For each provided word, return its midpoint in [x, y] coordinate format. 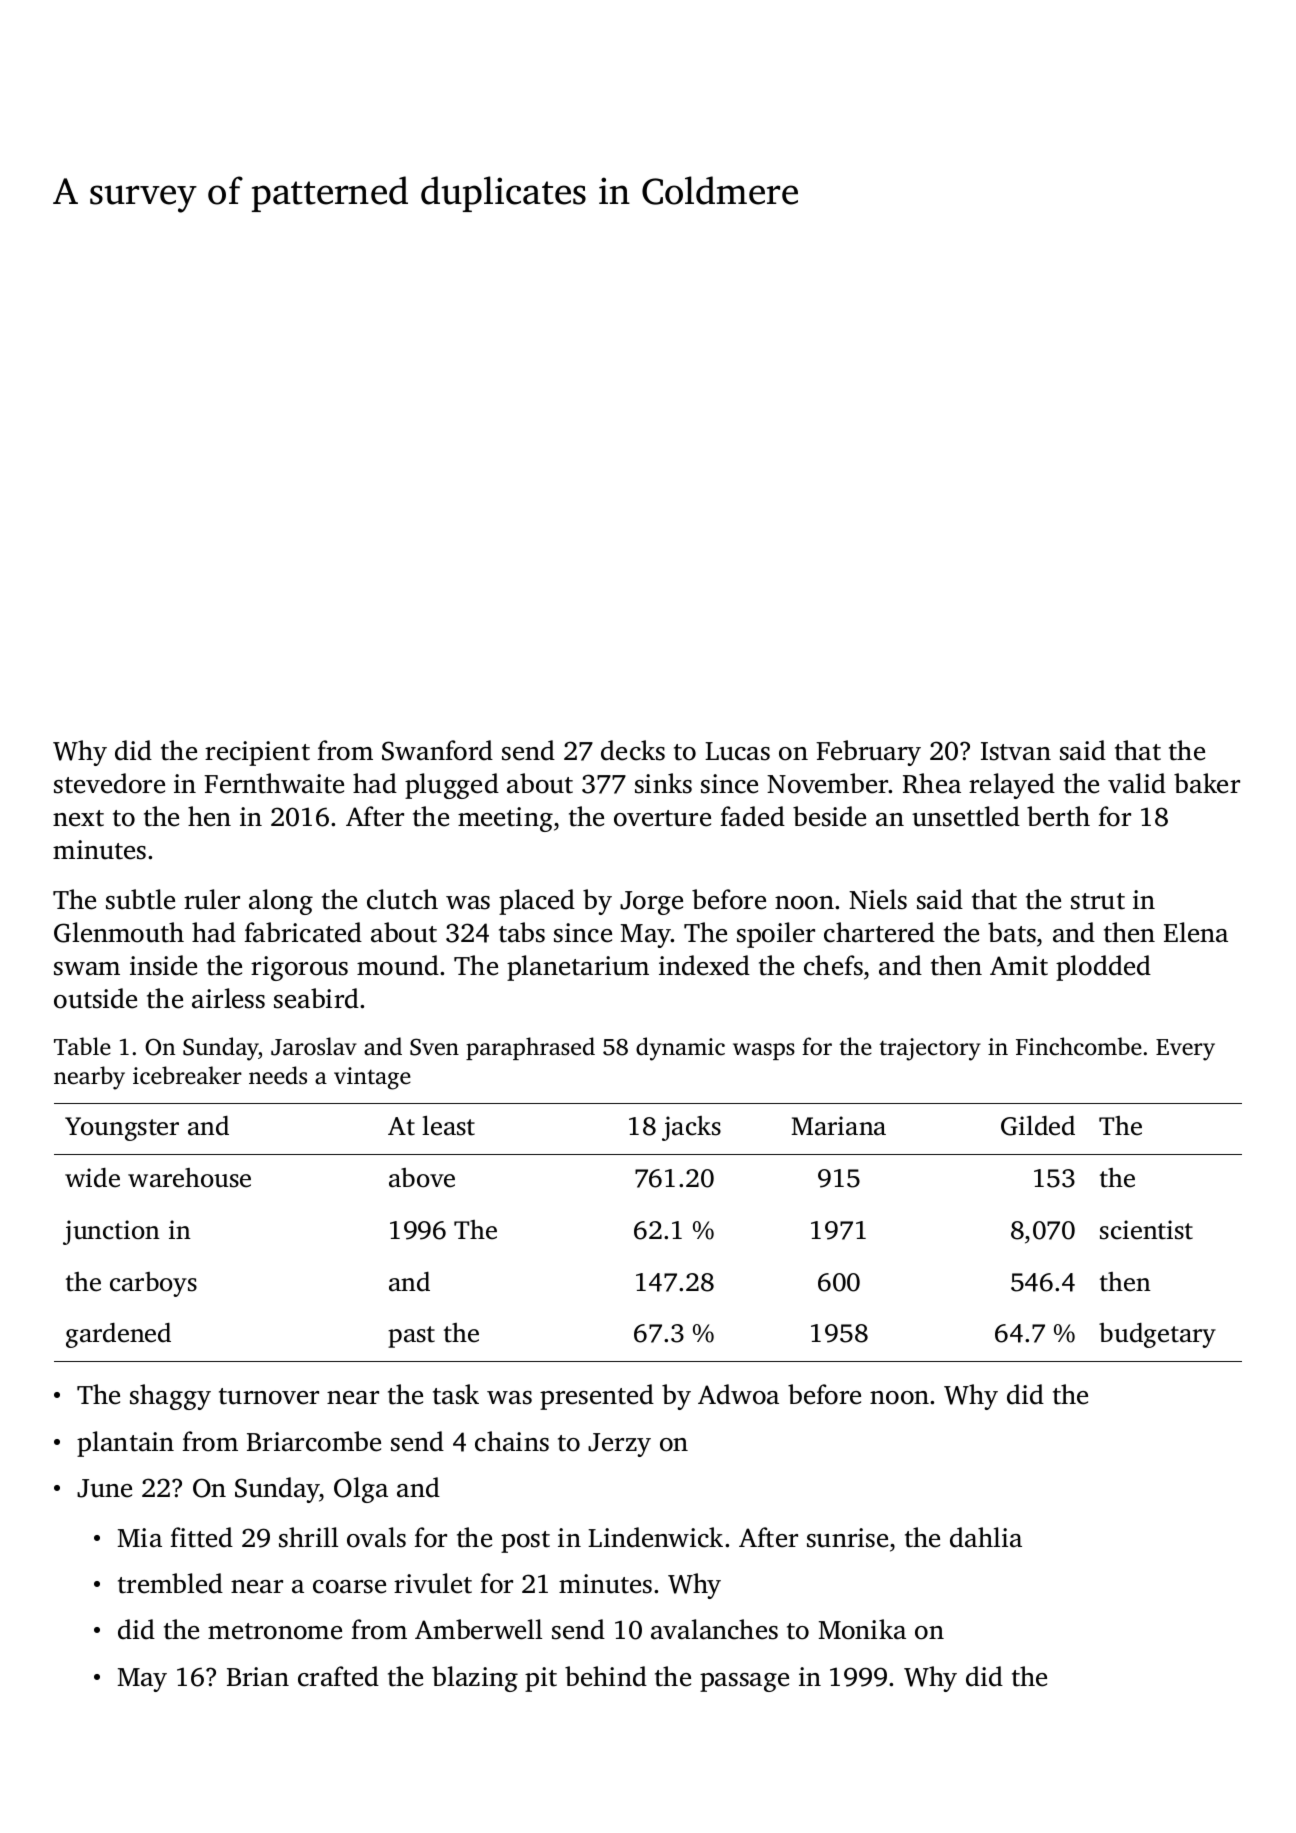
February [868, 753]
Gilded [1038, 1126]
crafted [338, 1676]
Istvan [1016, 751]
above [422, 1178]
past [411, 1337]
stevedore [109, 783]
